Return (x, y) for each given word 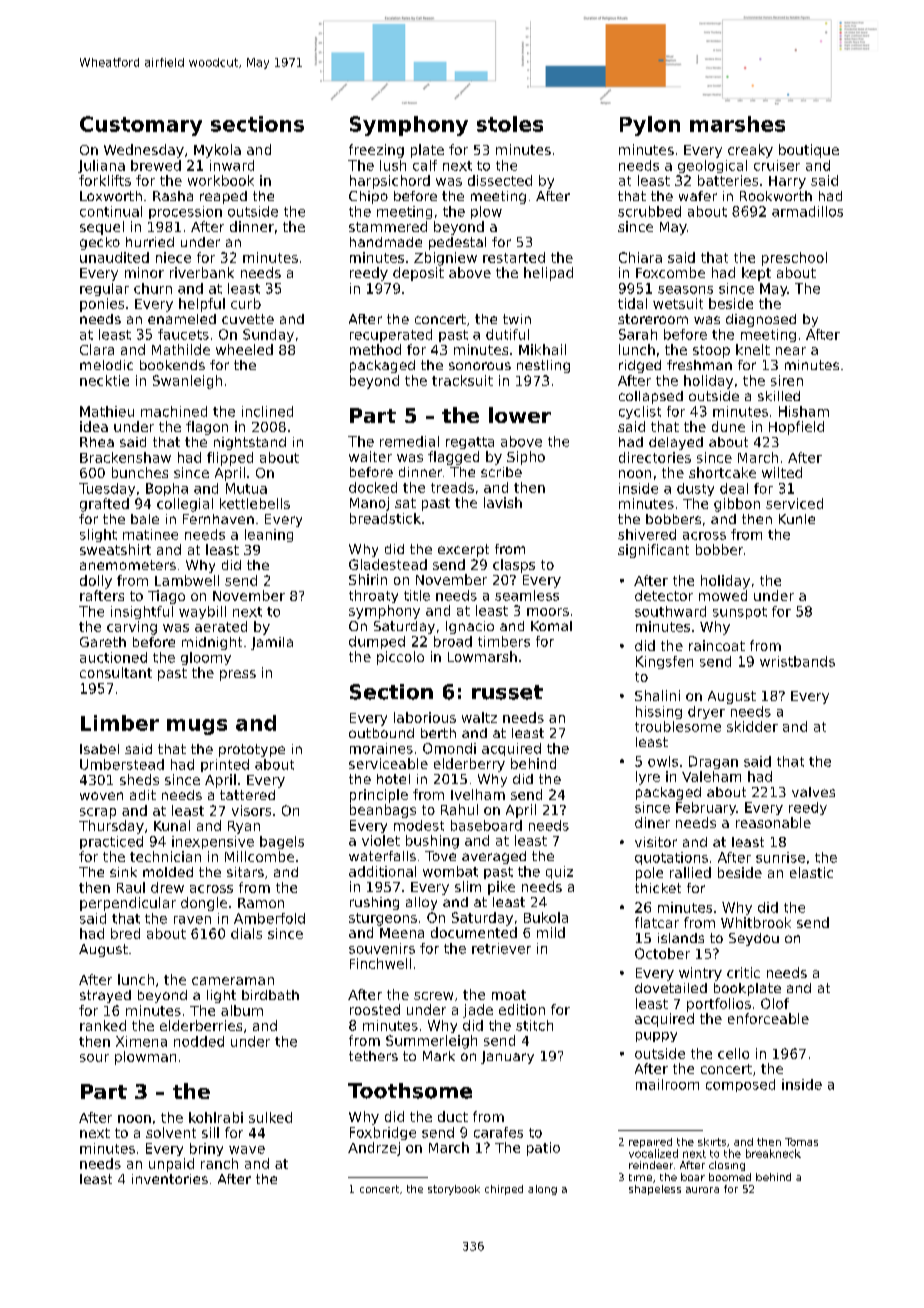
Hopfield (796, 428)
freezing (376, 151)
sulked (270, 1117)
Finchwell (380, 963)
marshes (737, 124)
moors (548, 612)
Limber (120, 723)
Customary (141, 126)
